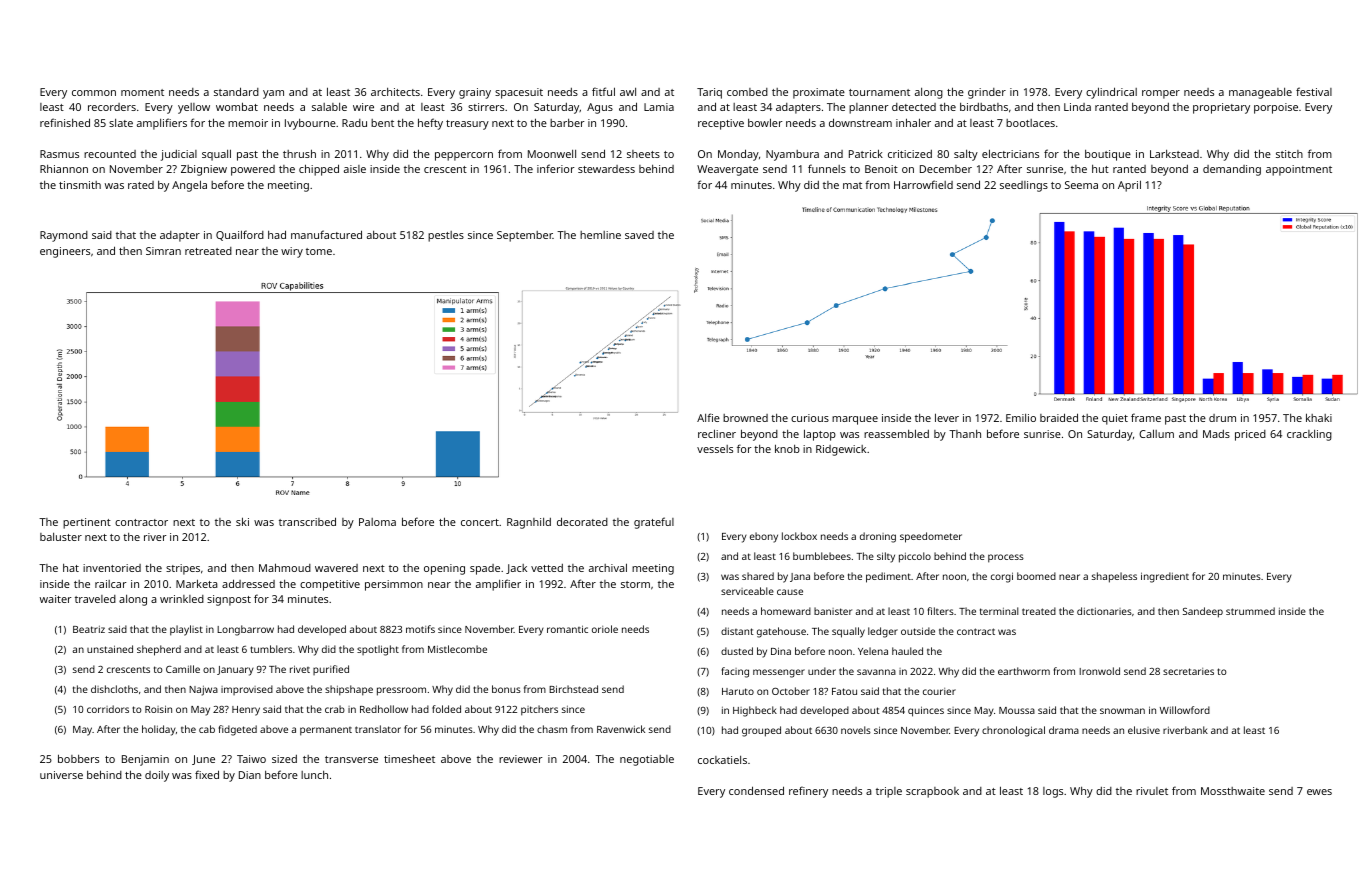  What do you see at coordinates (878, 537) in the document?
I see `droning` at bounding box center [878, 537].
